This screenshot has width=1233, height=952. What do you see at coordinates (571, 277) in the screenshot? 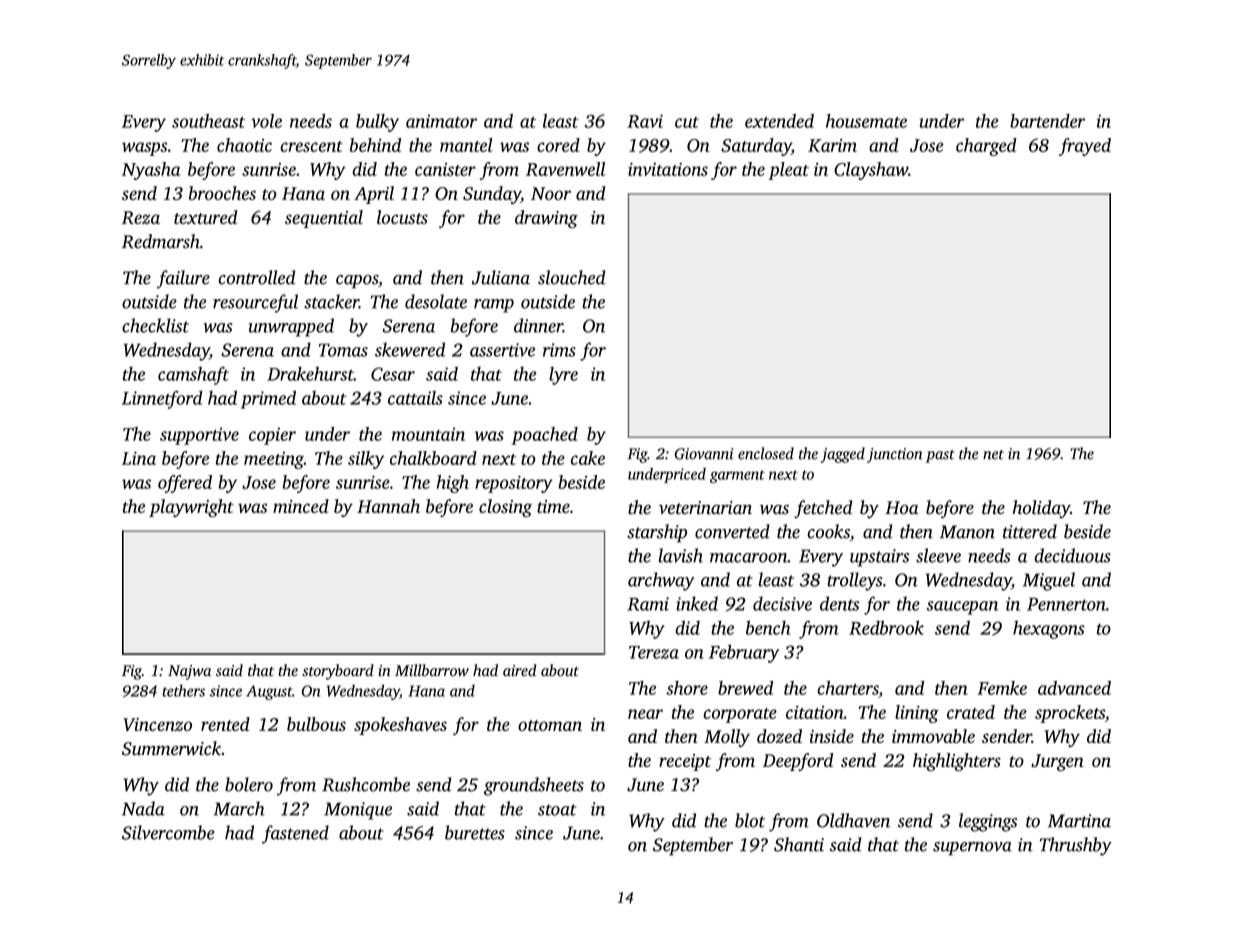
I see `slouched` at bounding box center [571, 277].
